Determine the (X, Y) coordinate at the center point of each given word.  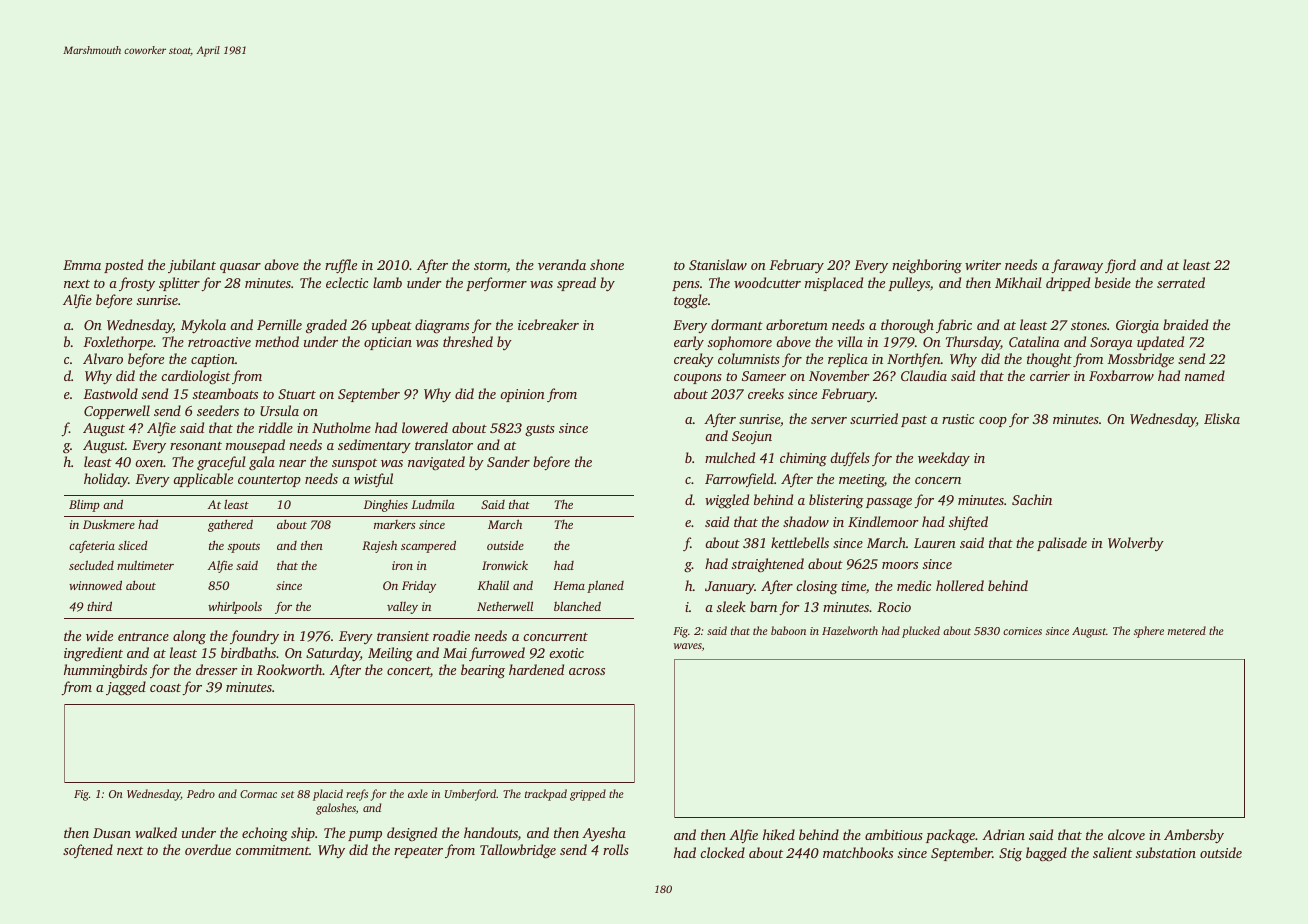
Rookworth (289, 669)
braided (1185, 324)
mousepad (255, 446)
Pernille (279, 324)
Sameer (764, 376)
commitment (272, 850)
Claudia (924, 375)
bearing (483, 671)
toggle (691, 301)
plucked (921, 632)
